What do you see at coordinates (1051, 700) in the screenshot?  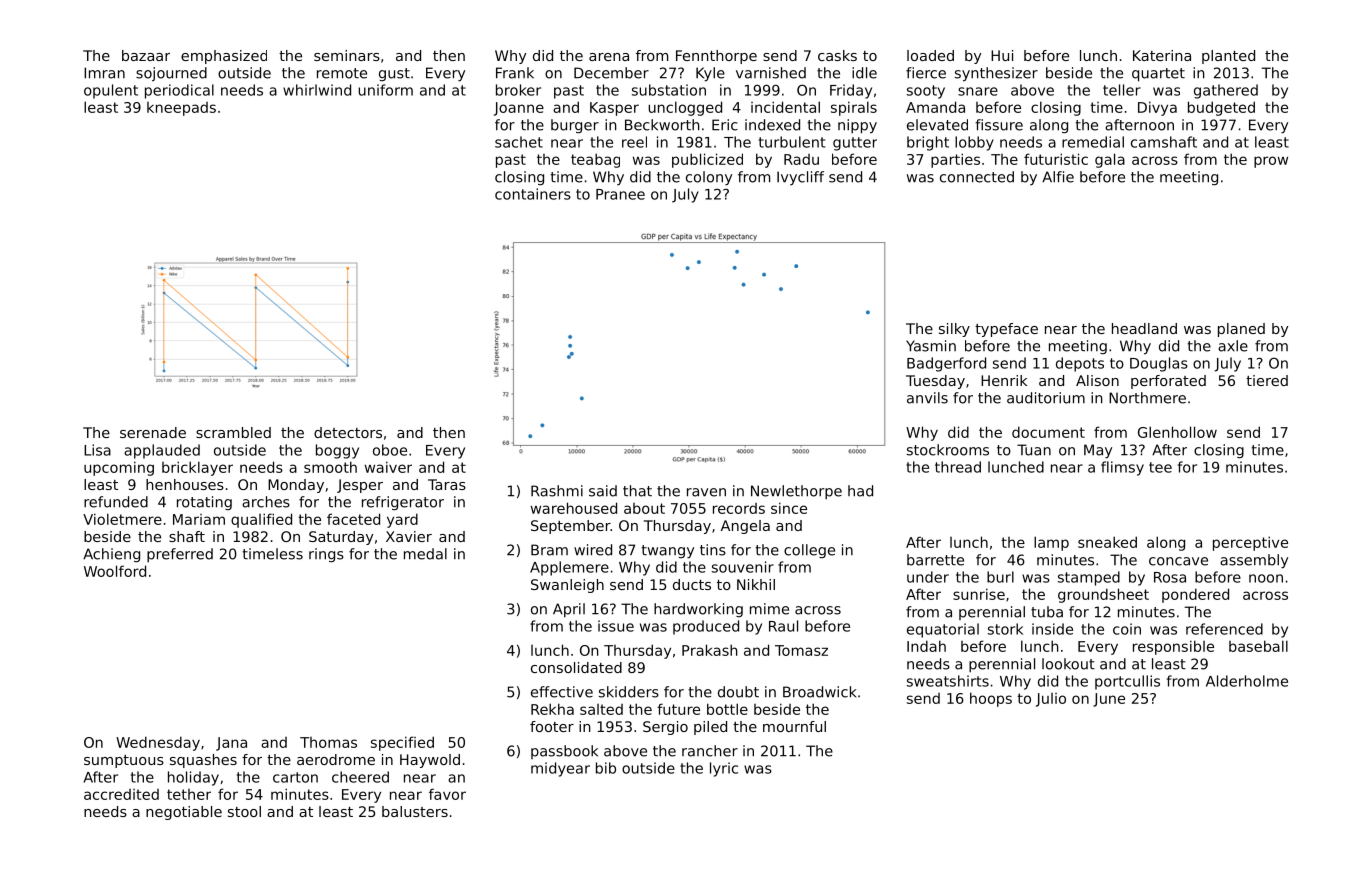 I see `Julio` at bounding box center [1051, 700].
